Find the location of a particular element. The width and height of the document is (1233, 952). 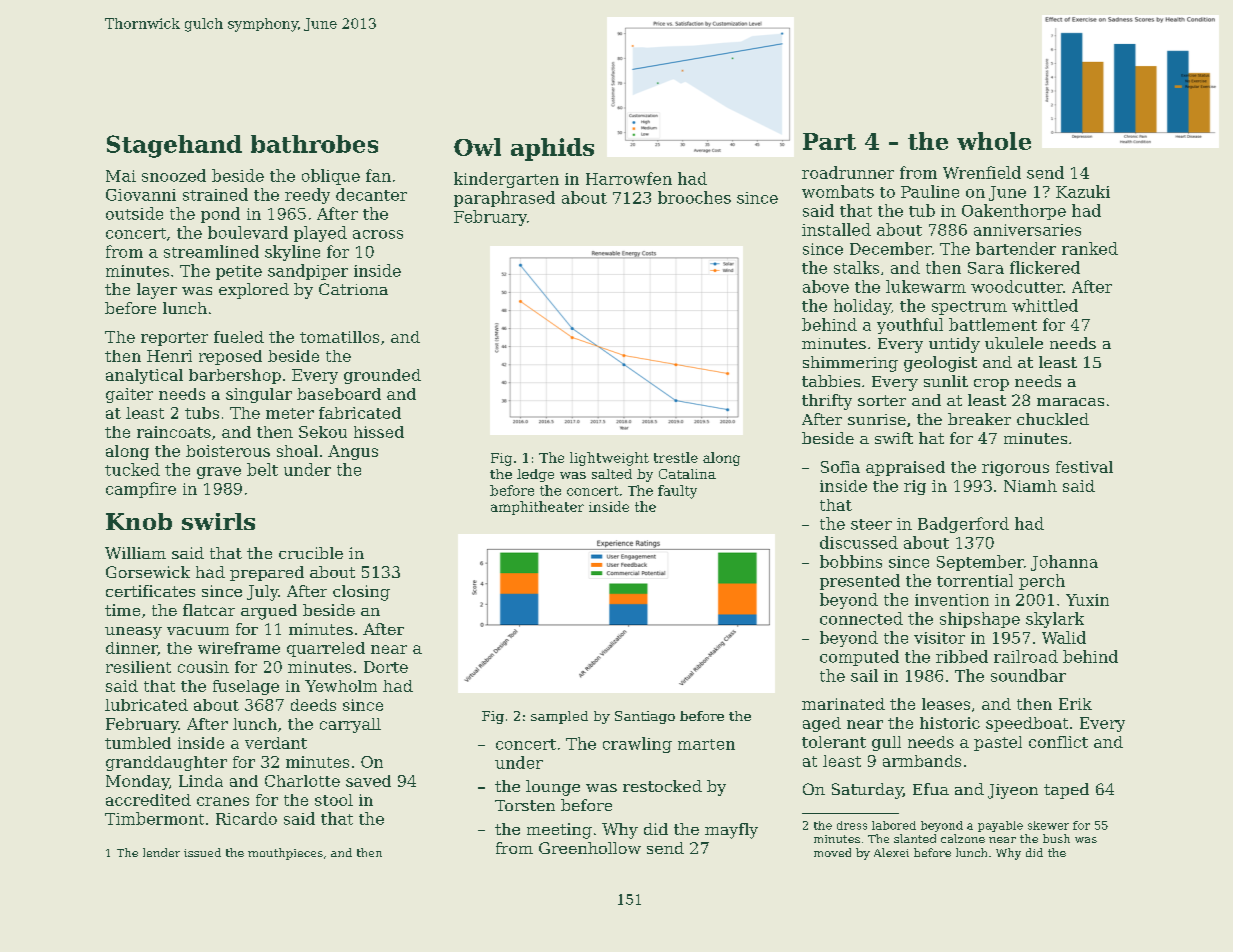

restocked is located at coordinates (662, 786).
